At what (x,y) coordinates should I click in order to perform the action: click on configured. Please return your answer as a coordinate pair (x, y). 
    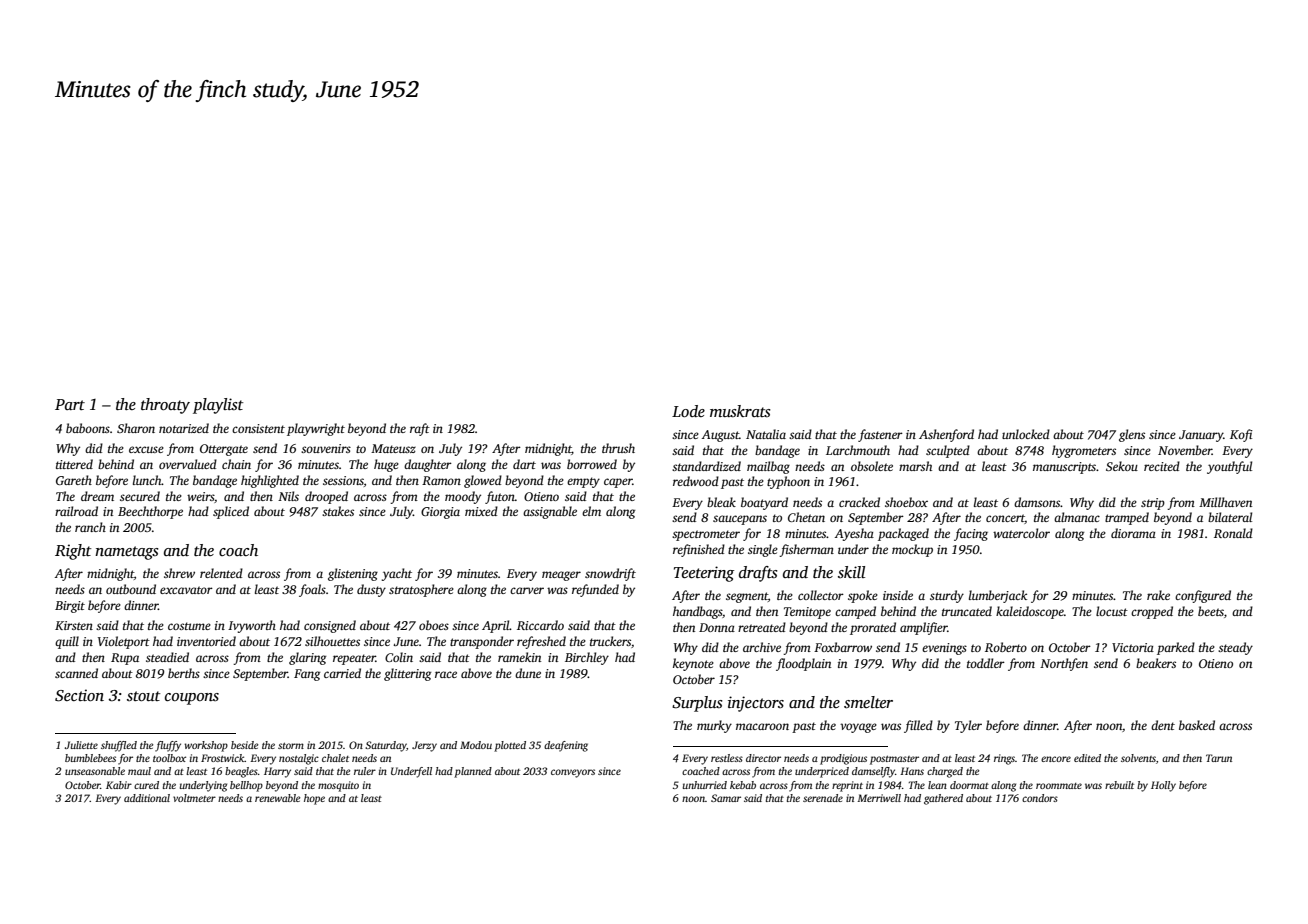
    Looking at the image, I should click on (1203, 596).
